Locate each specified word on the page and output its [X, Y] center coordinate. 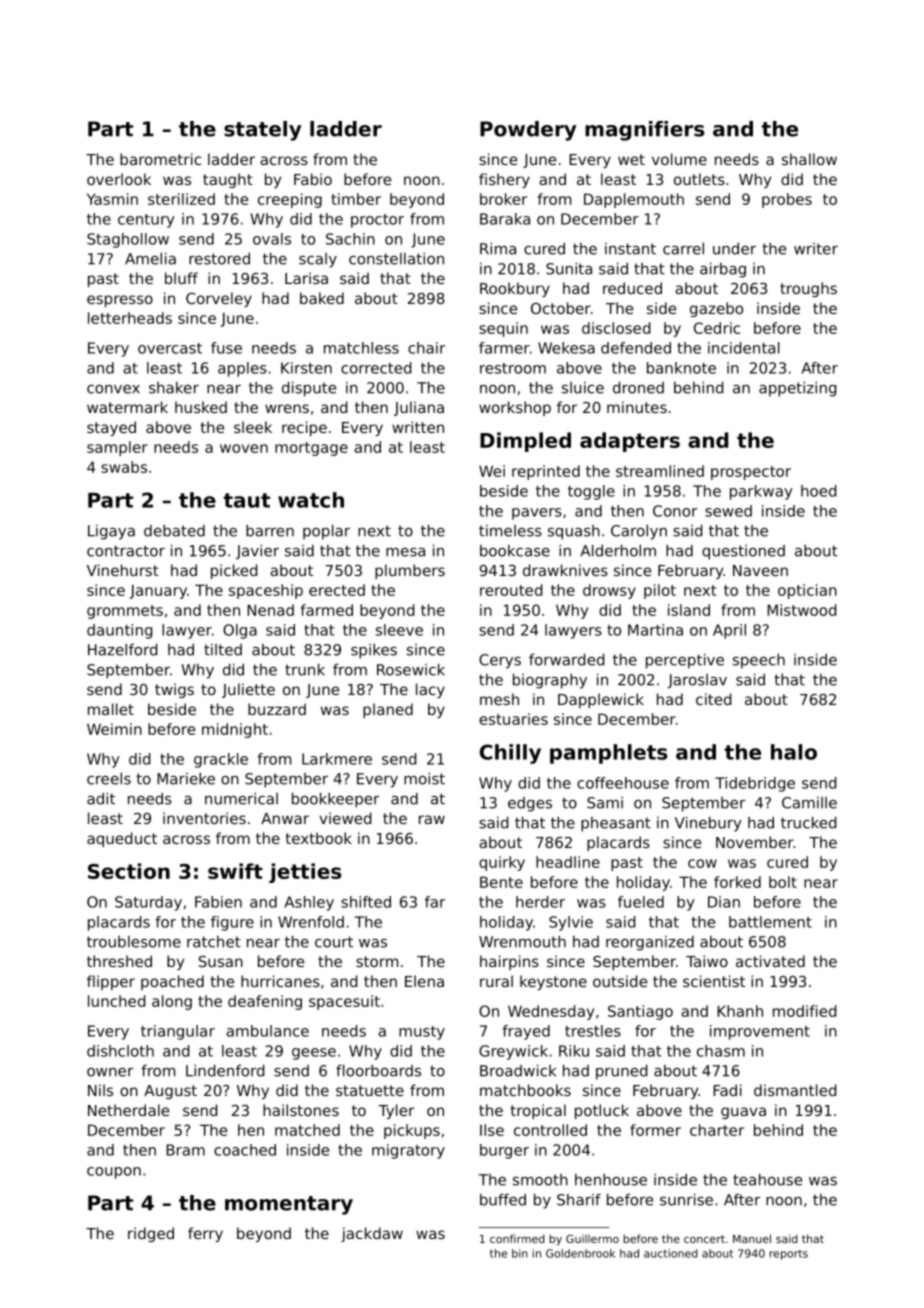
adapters [630, 442]
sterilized [181, 199]
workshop [515, 408]
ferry [205, 1234]
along [172, 1002]
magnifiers [644, 131]
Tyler [396, 1111]
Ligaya [111, 532]
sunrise [686, 1199]
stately [263, 131]
